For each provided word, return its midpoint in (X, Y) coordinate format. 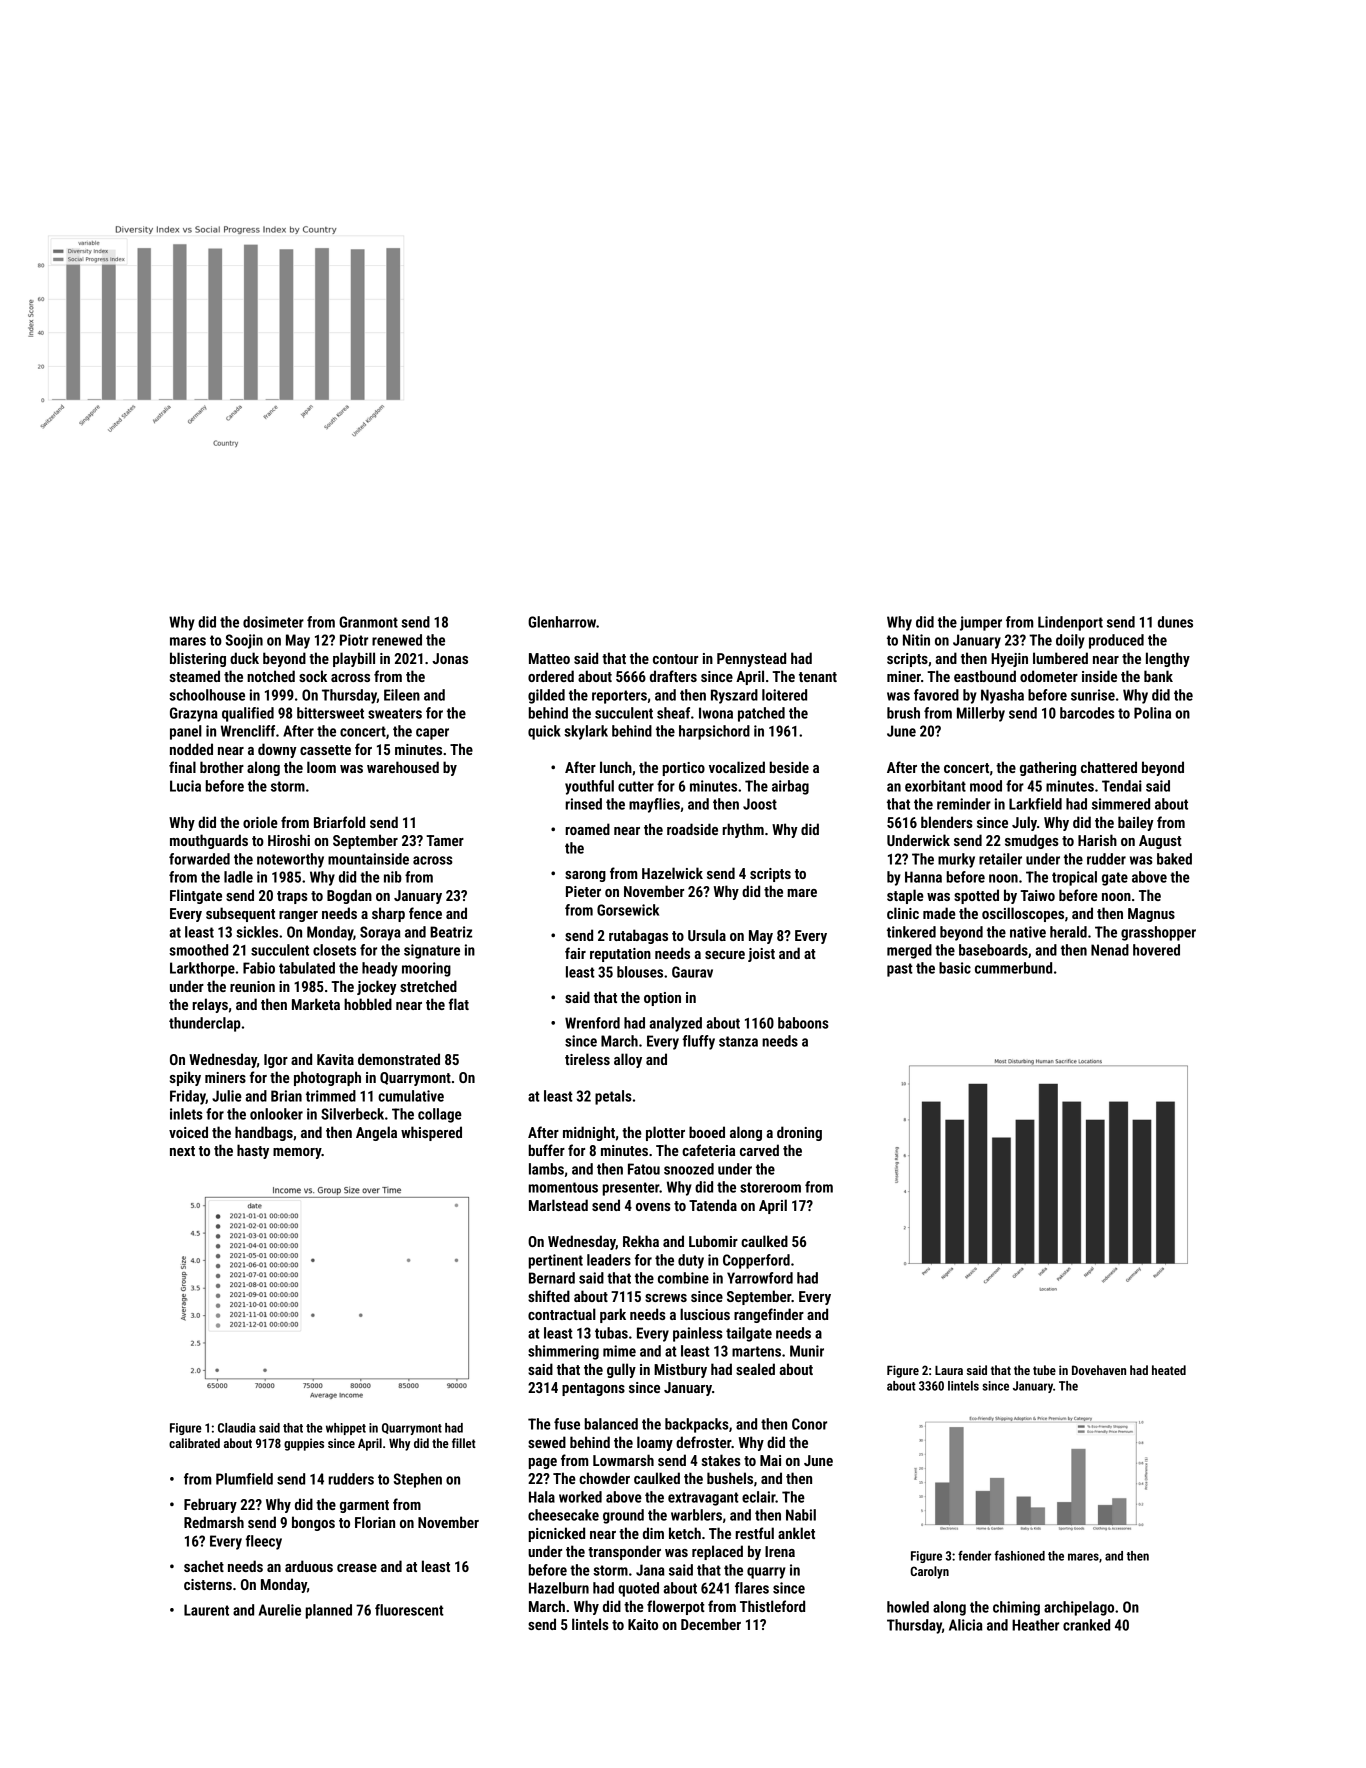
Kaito (643, 1624)
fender (974, 1556)
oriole (260, 822)
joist (761, 955)
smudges (1032, 841)
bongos (313, 1523)
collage (440, 1115)
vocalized (737, 767)
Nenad (1110, 950)
